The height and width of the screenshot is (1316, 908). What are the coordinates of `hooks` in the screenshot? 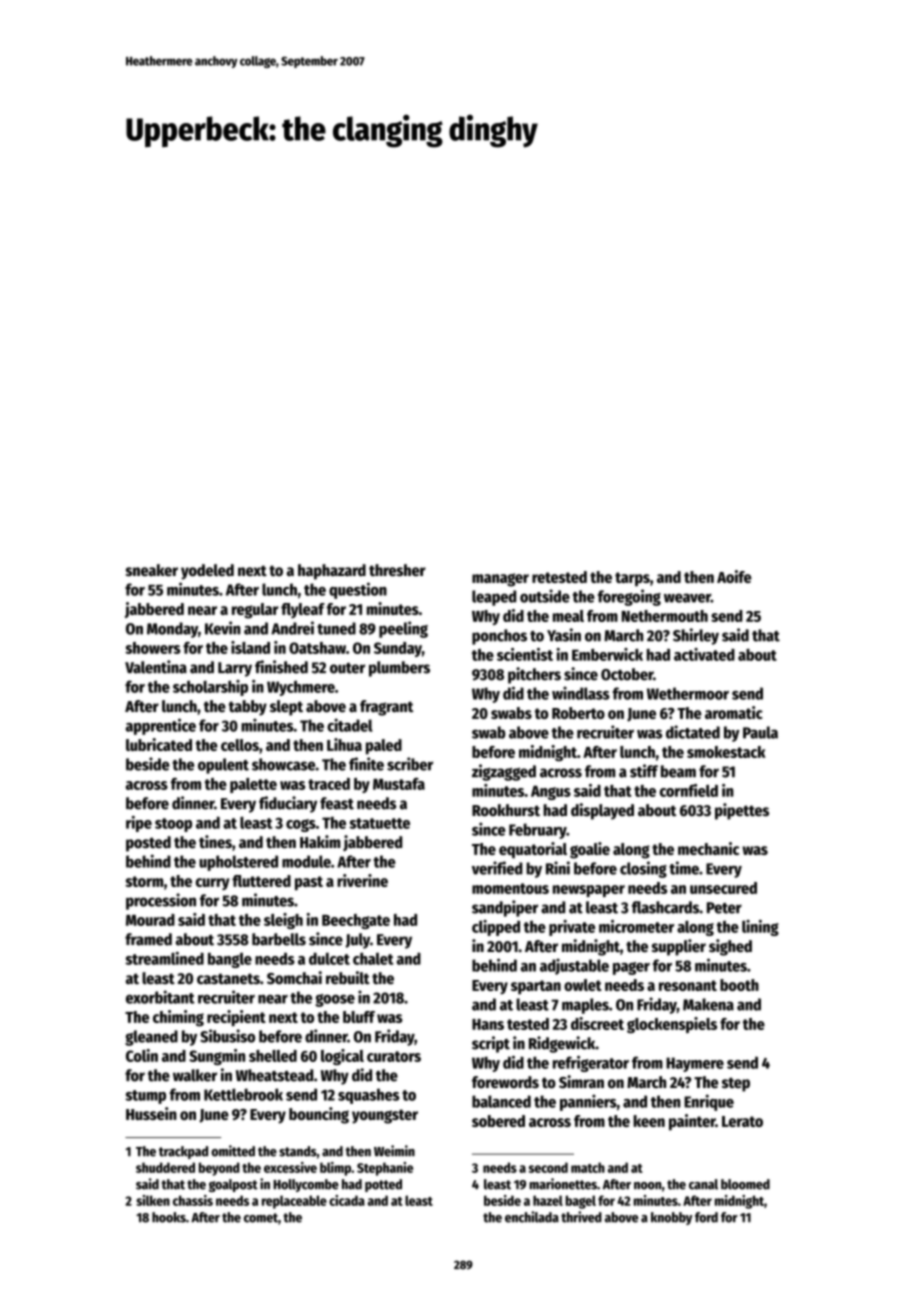 It's located at (169, 1217).
